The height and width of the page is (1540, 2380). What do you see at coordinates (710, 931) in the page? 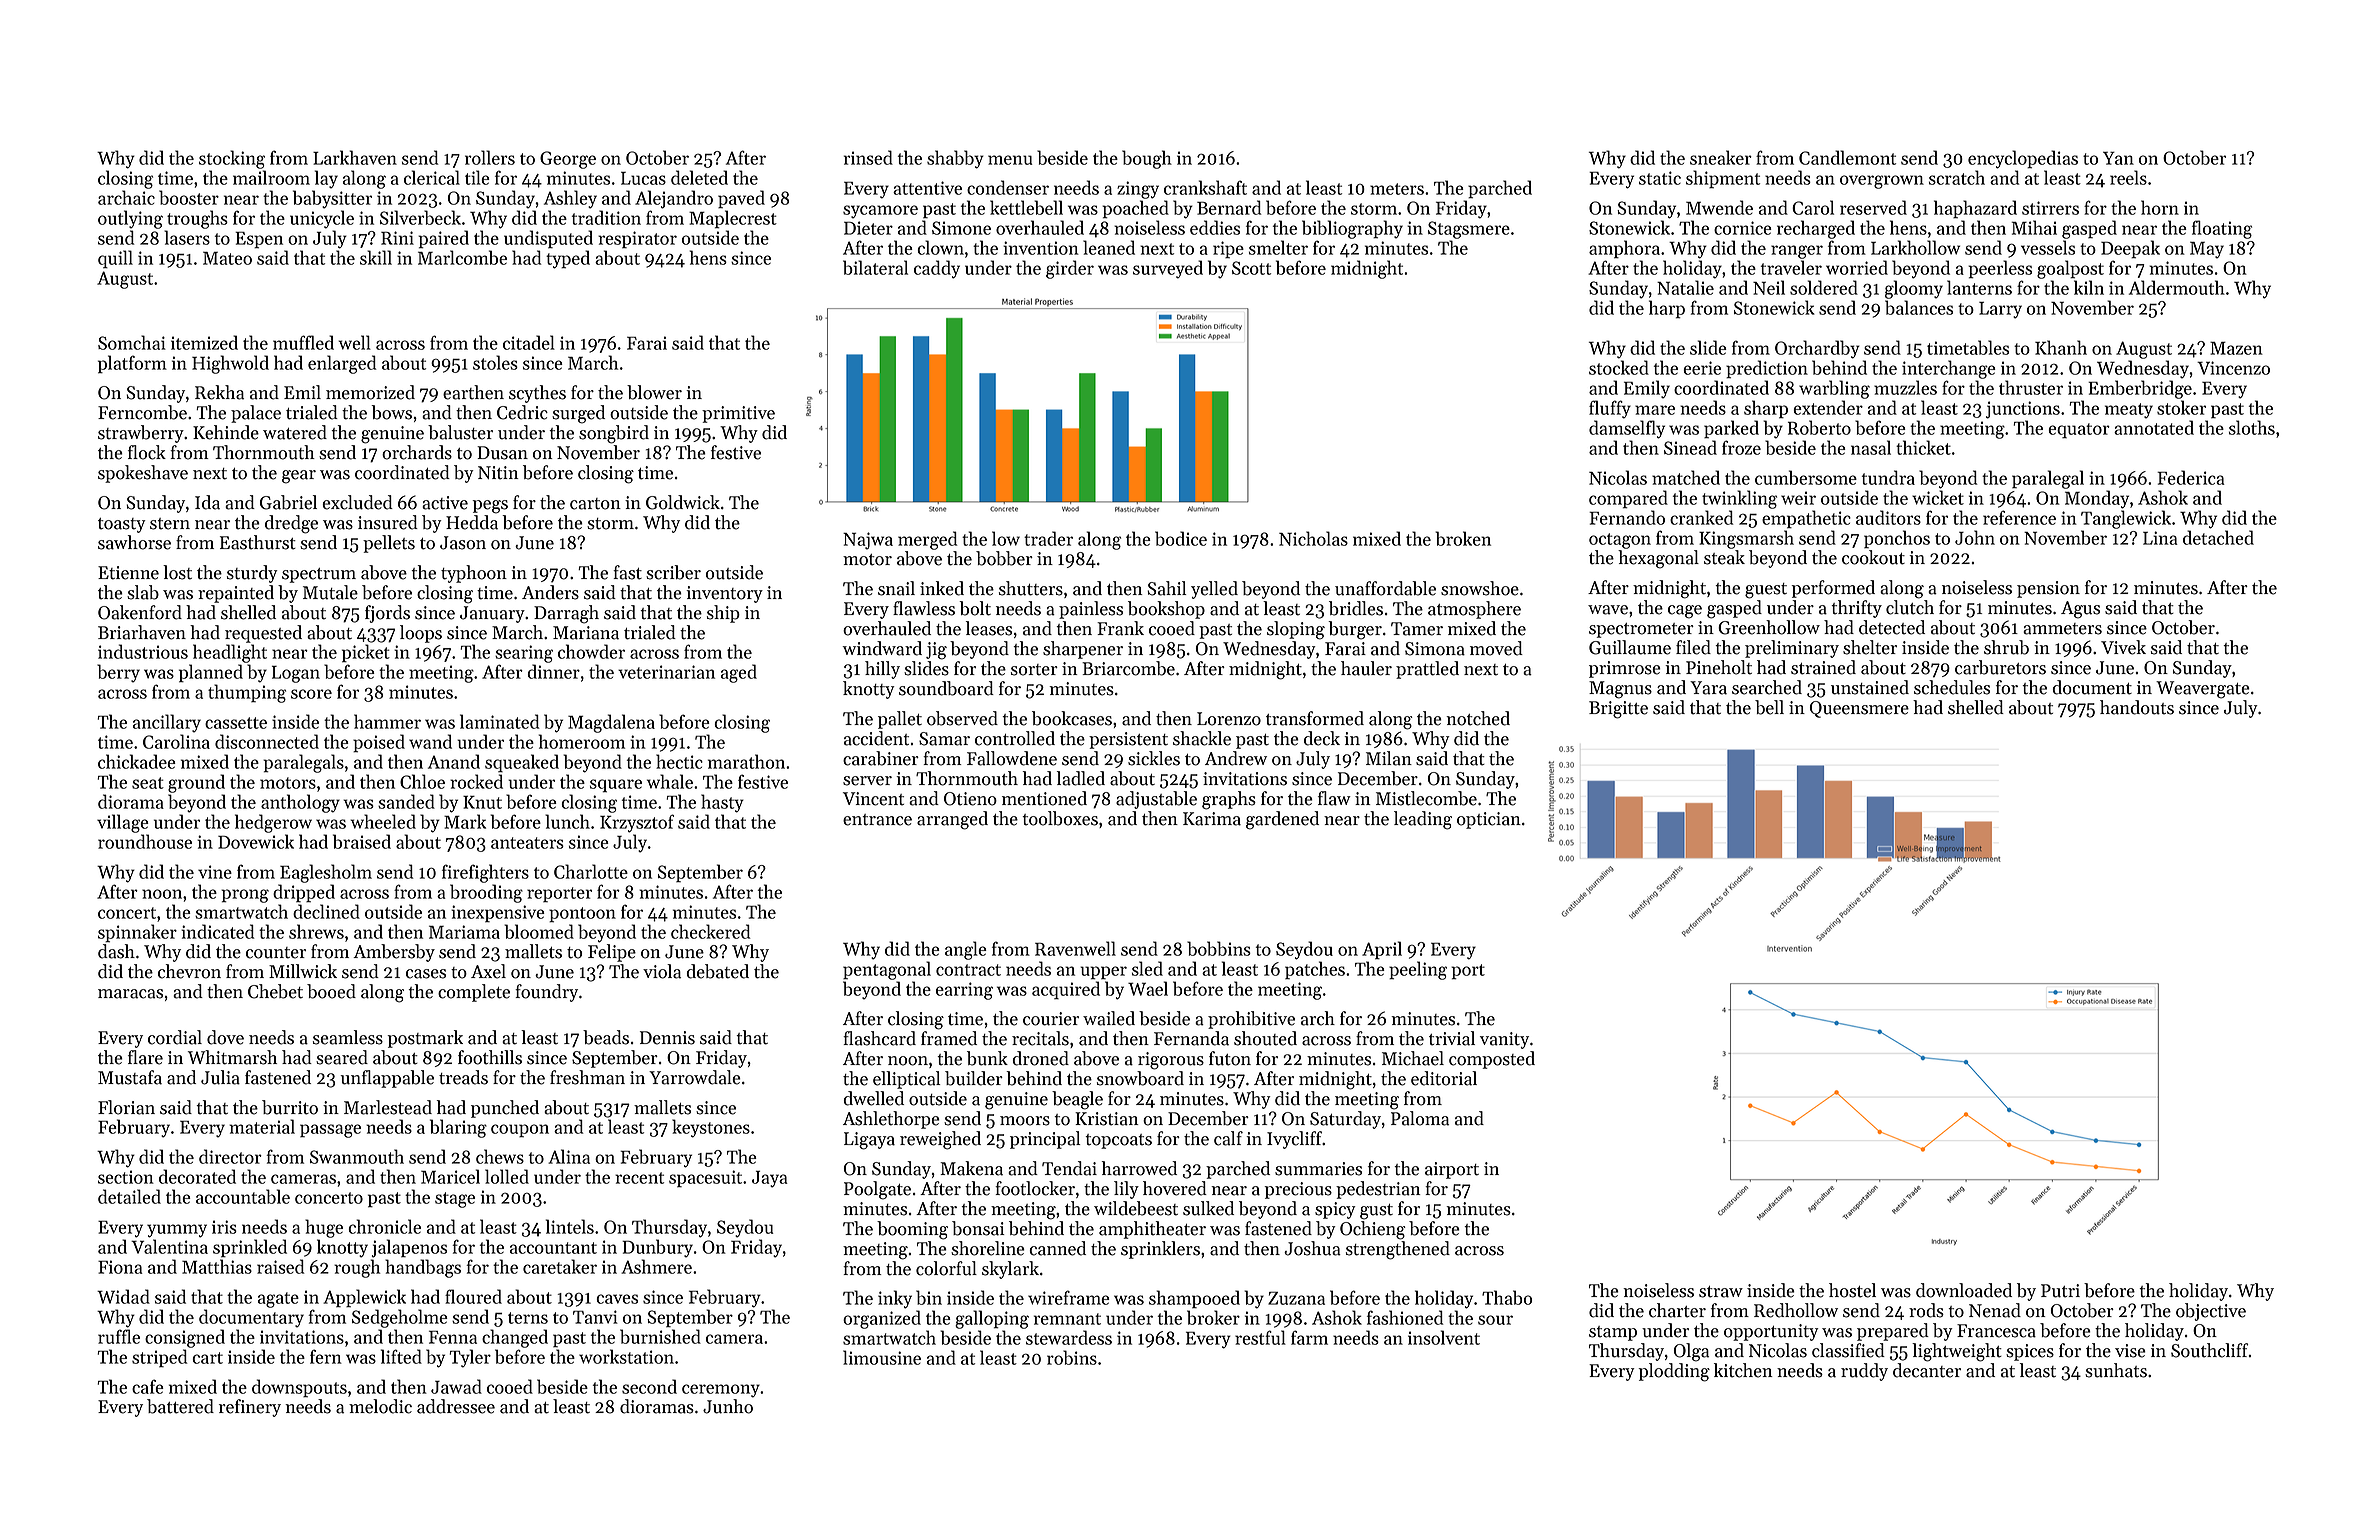
I see `checkered` at bounding box center [710, 931].
